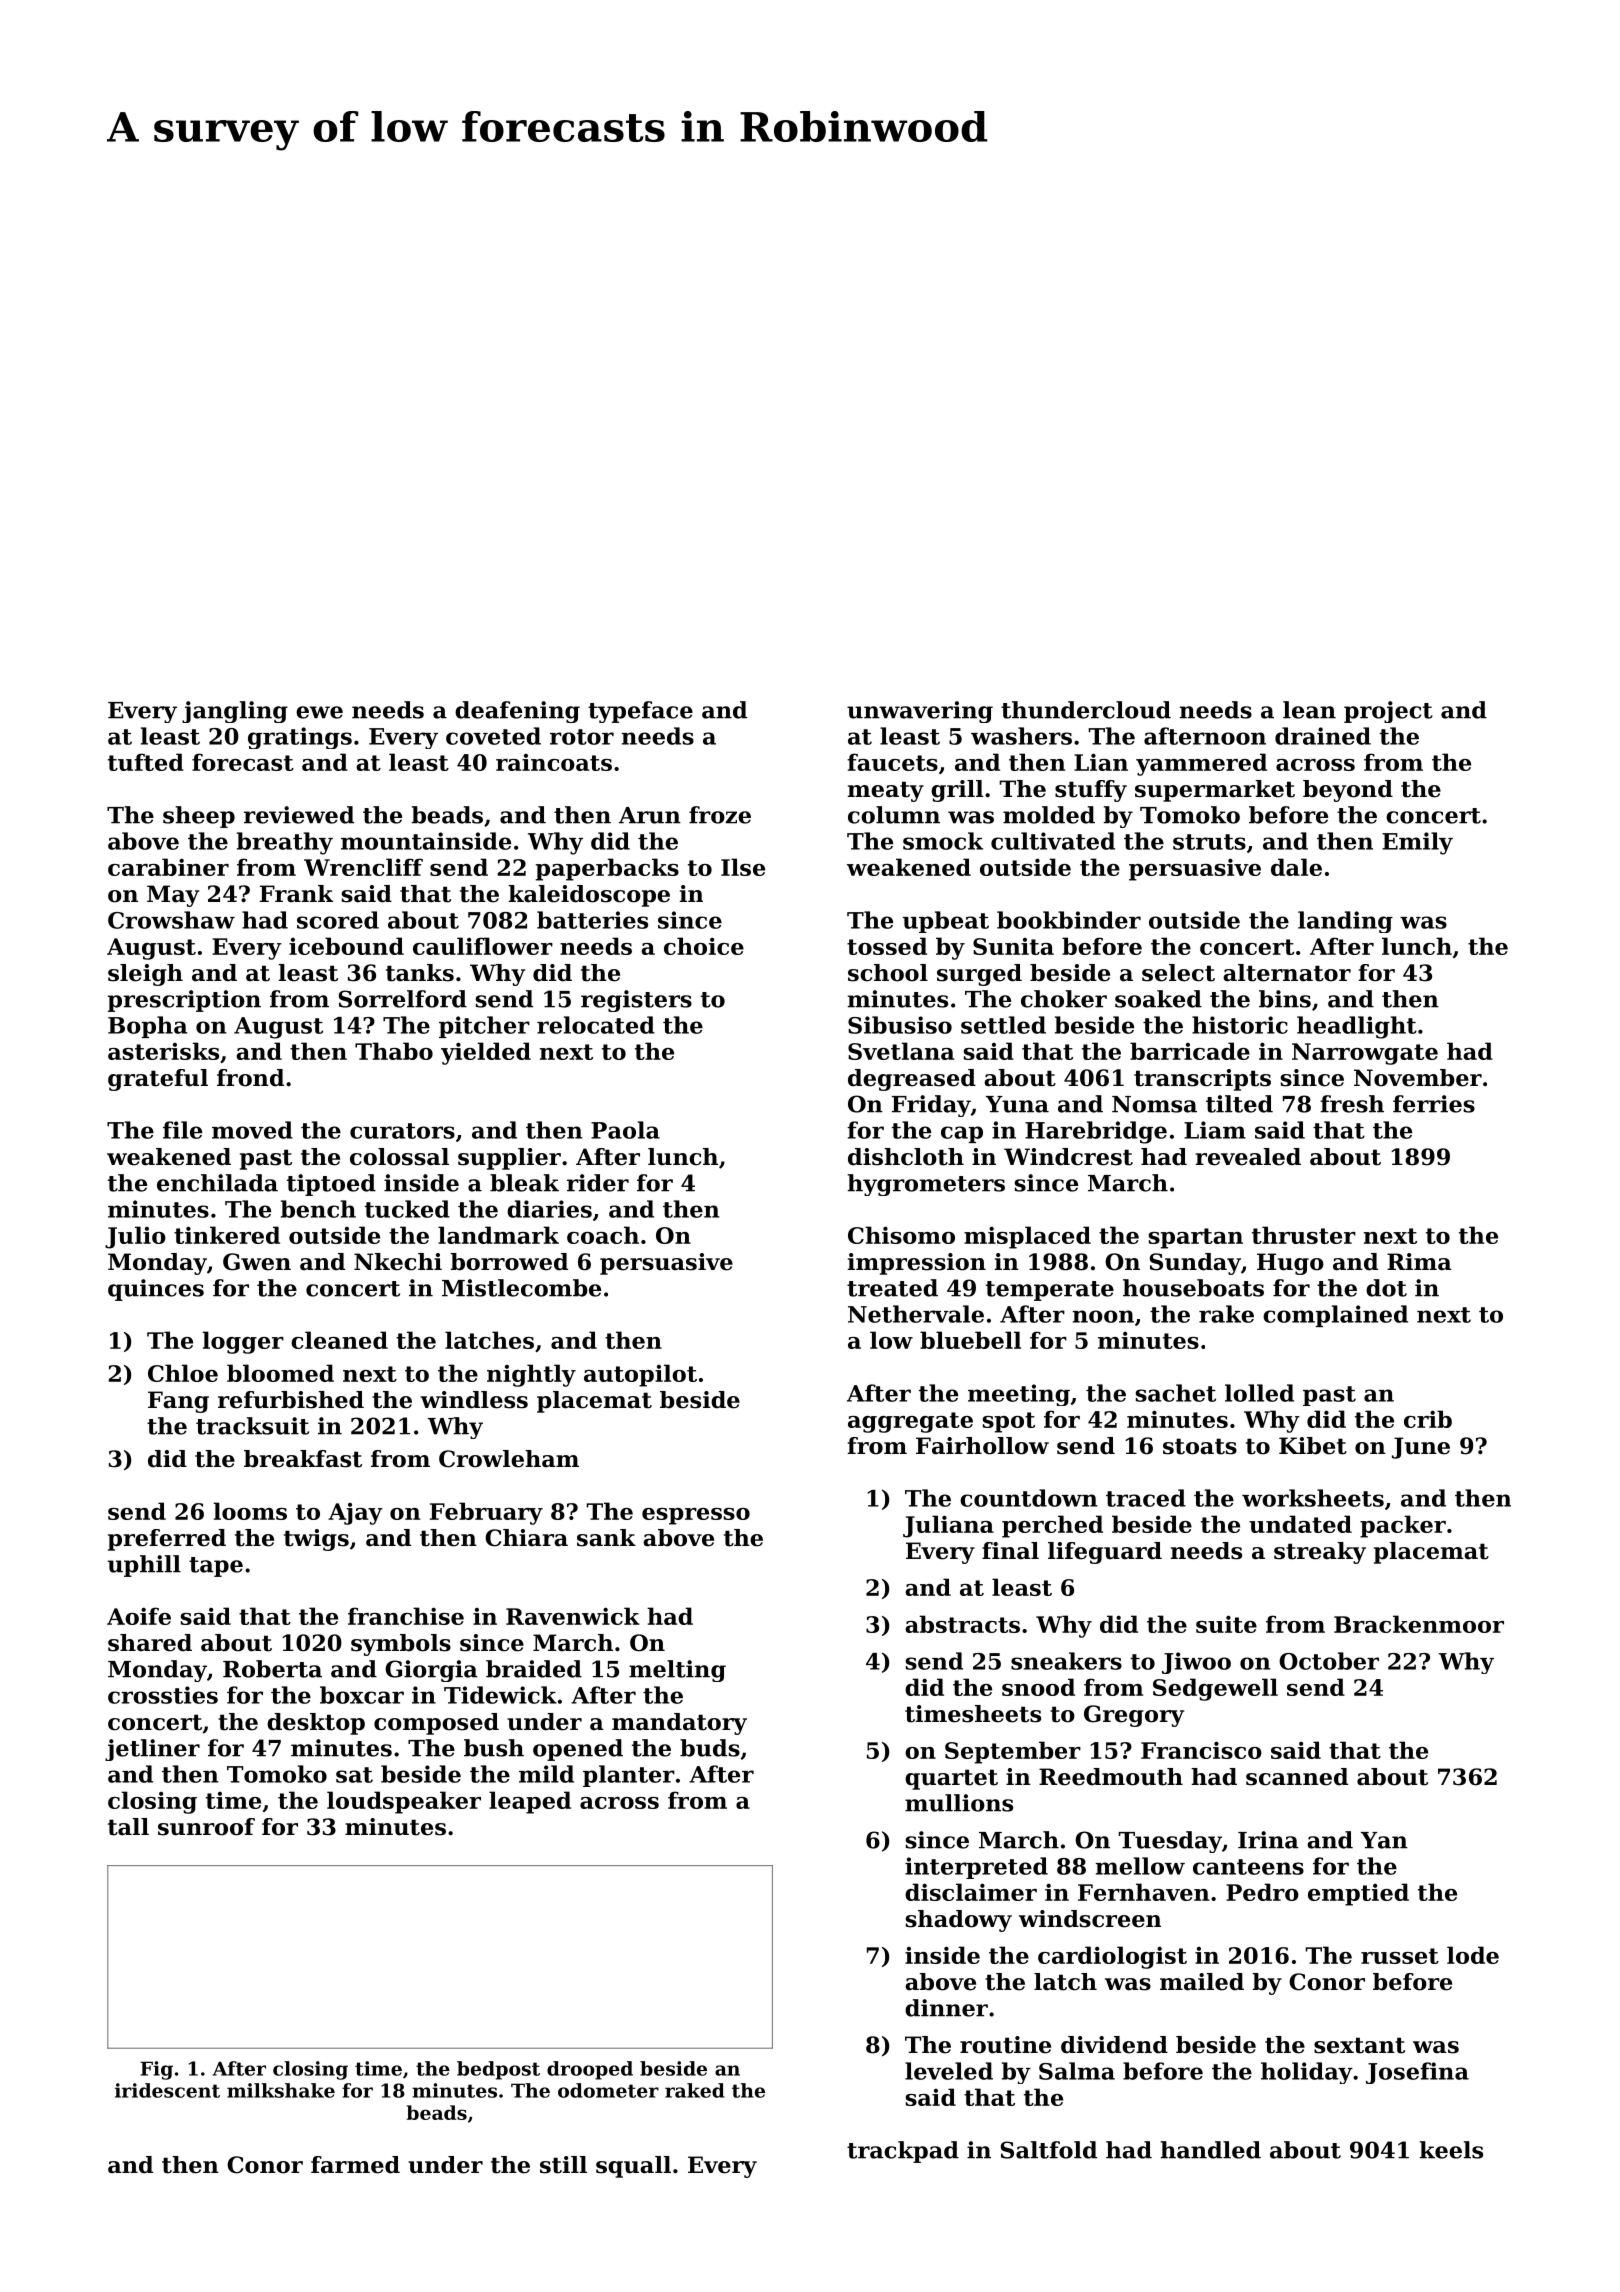  I want to click on Roberta, so click(272, 1669).
